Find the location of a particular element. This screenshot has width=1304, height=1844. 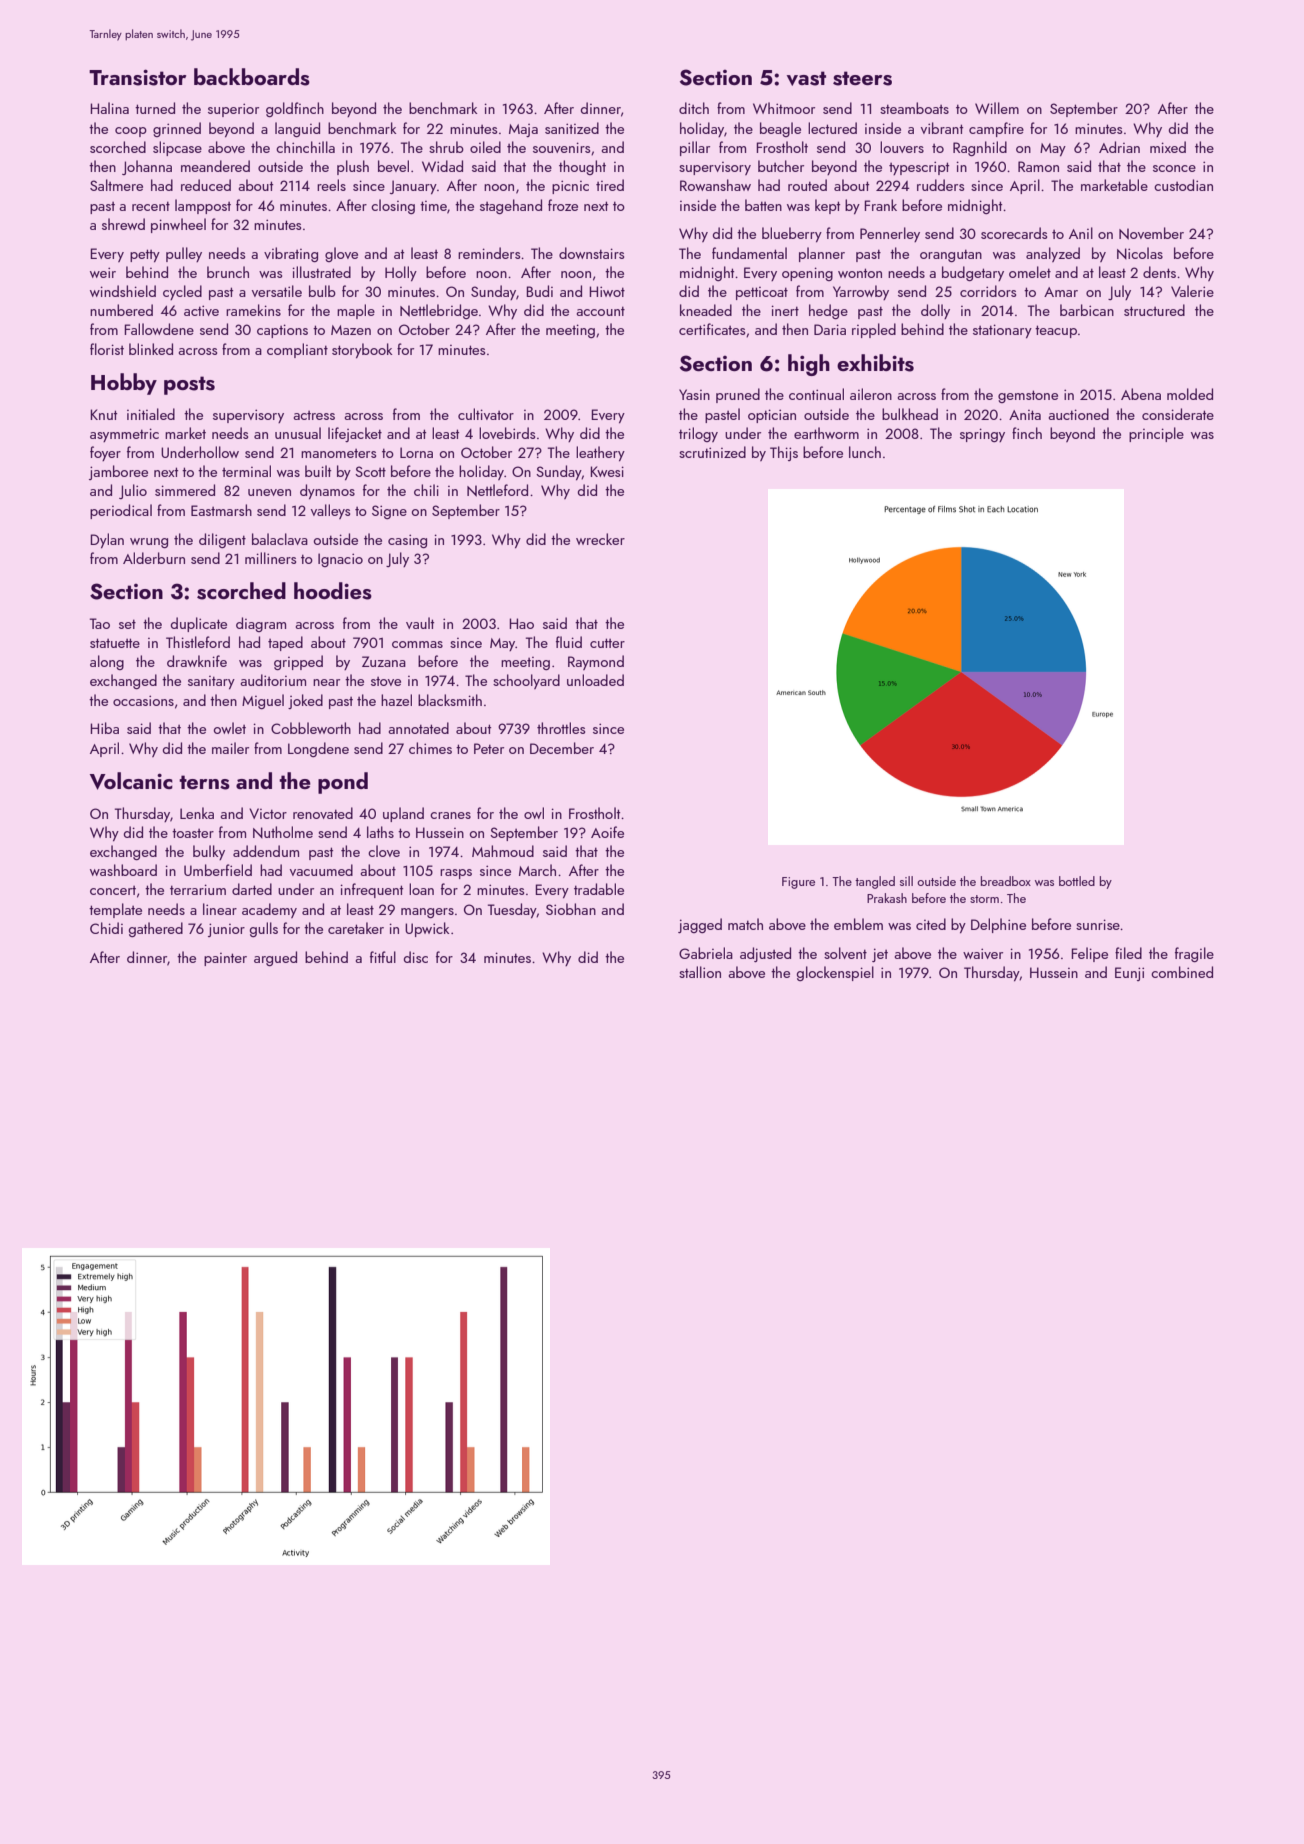

unloaded is located at coordinates (595, 680).
